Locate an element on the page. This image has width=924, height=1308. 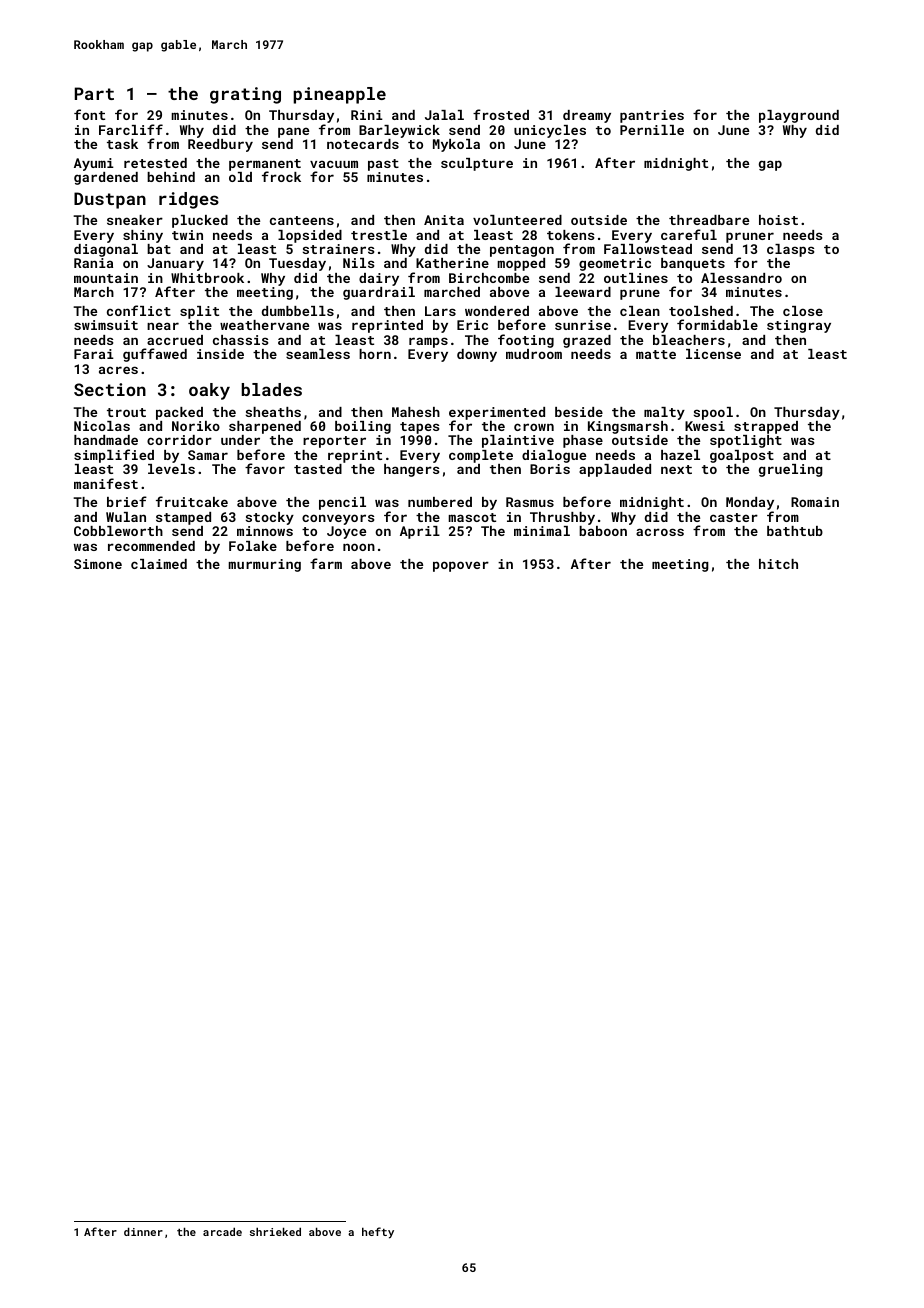
dreamy is located at coordinates (587, 116).
